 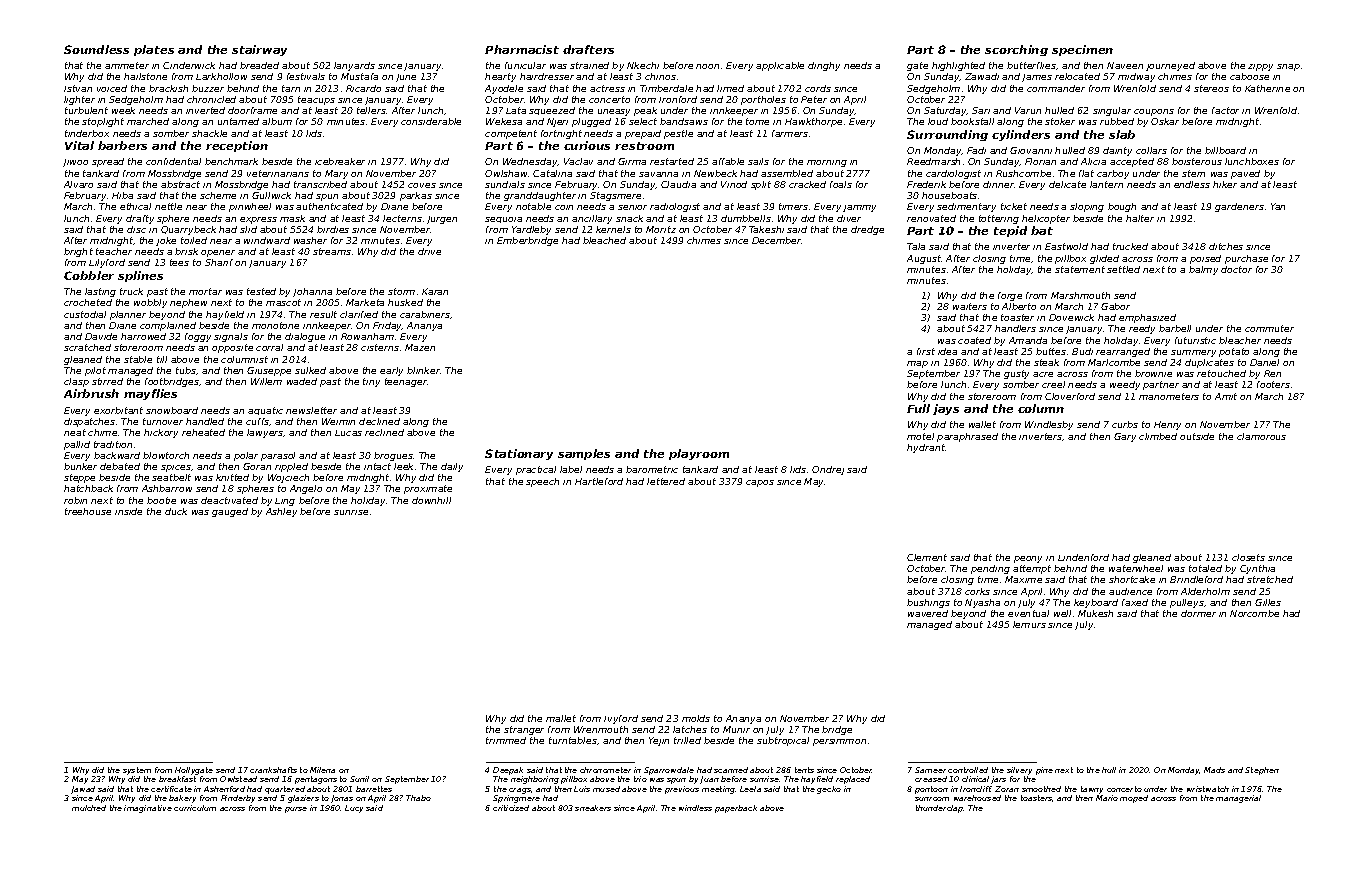 What do you see at coordinates (777, 240) in the screenshot?
I see `December` at bounding box center [777, 240].
